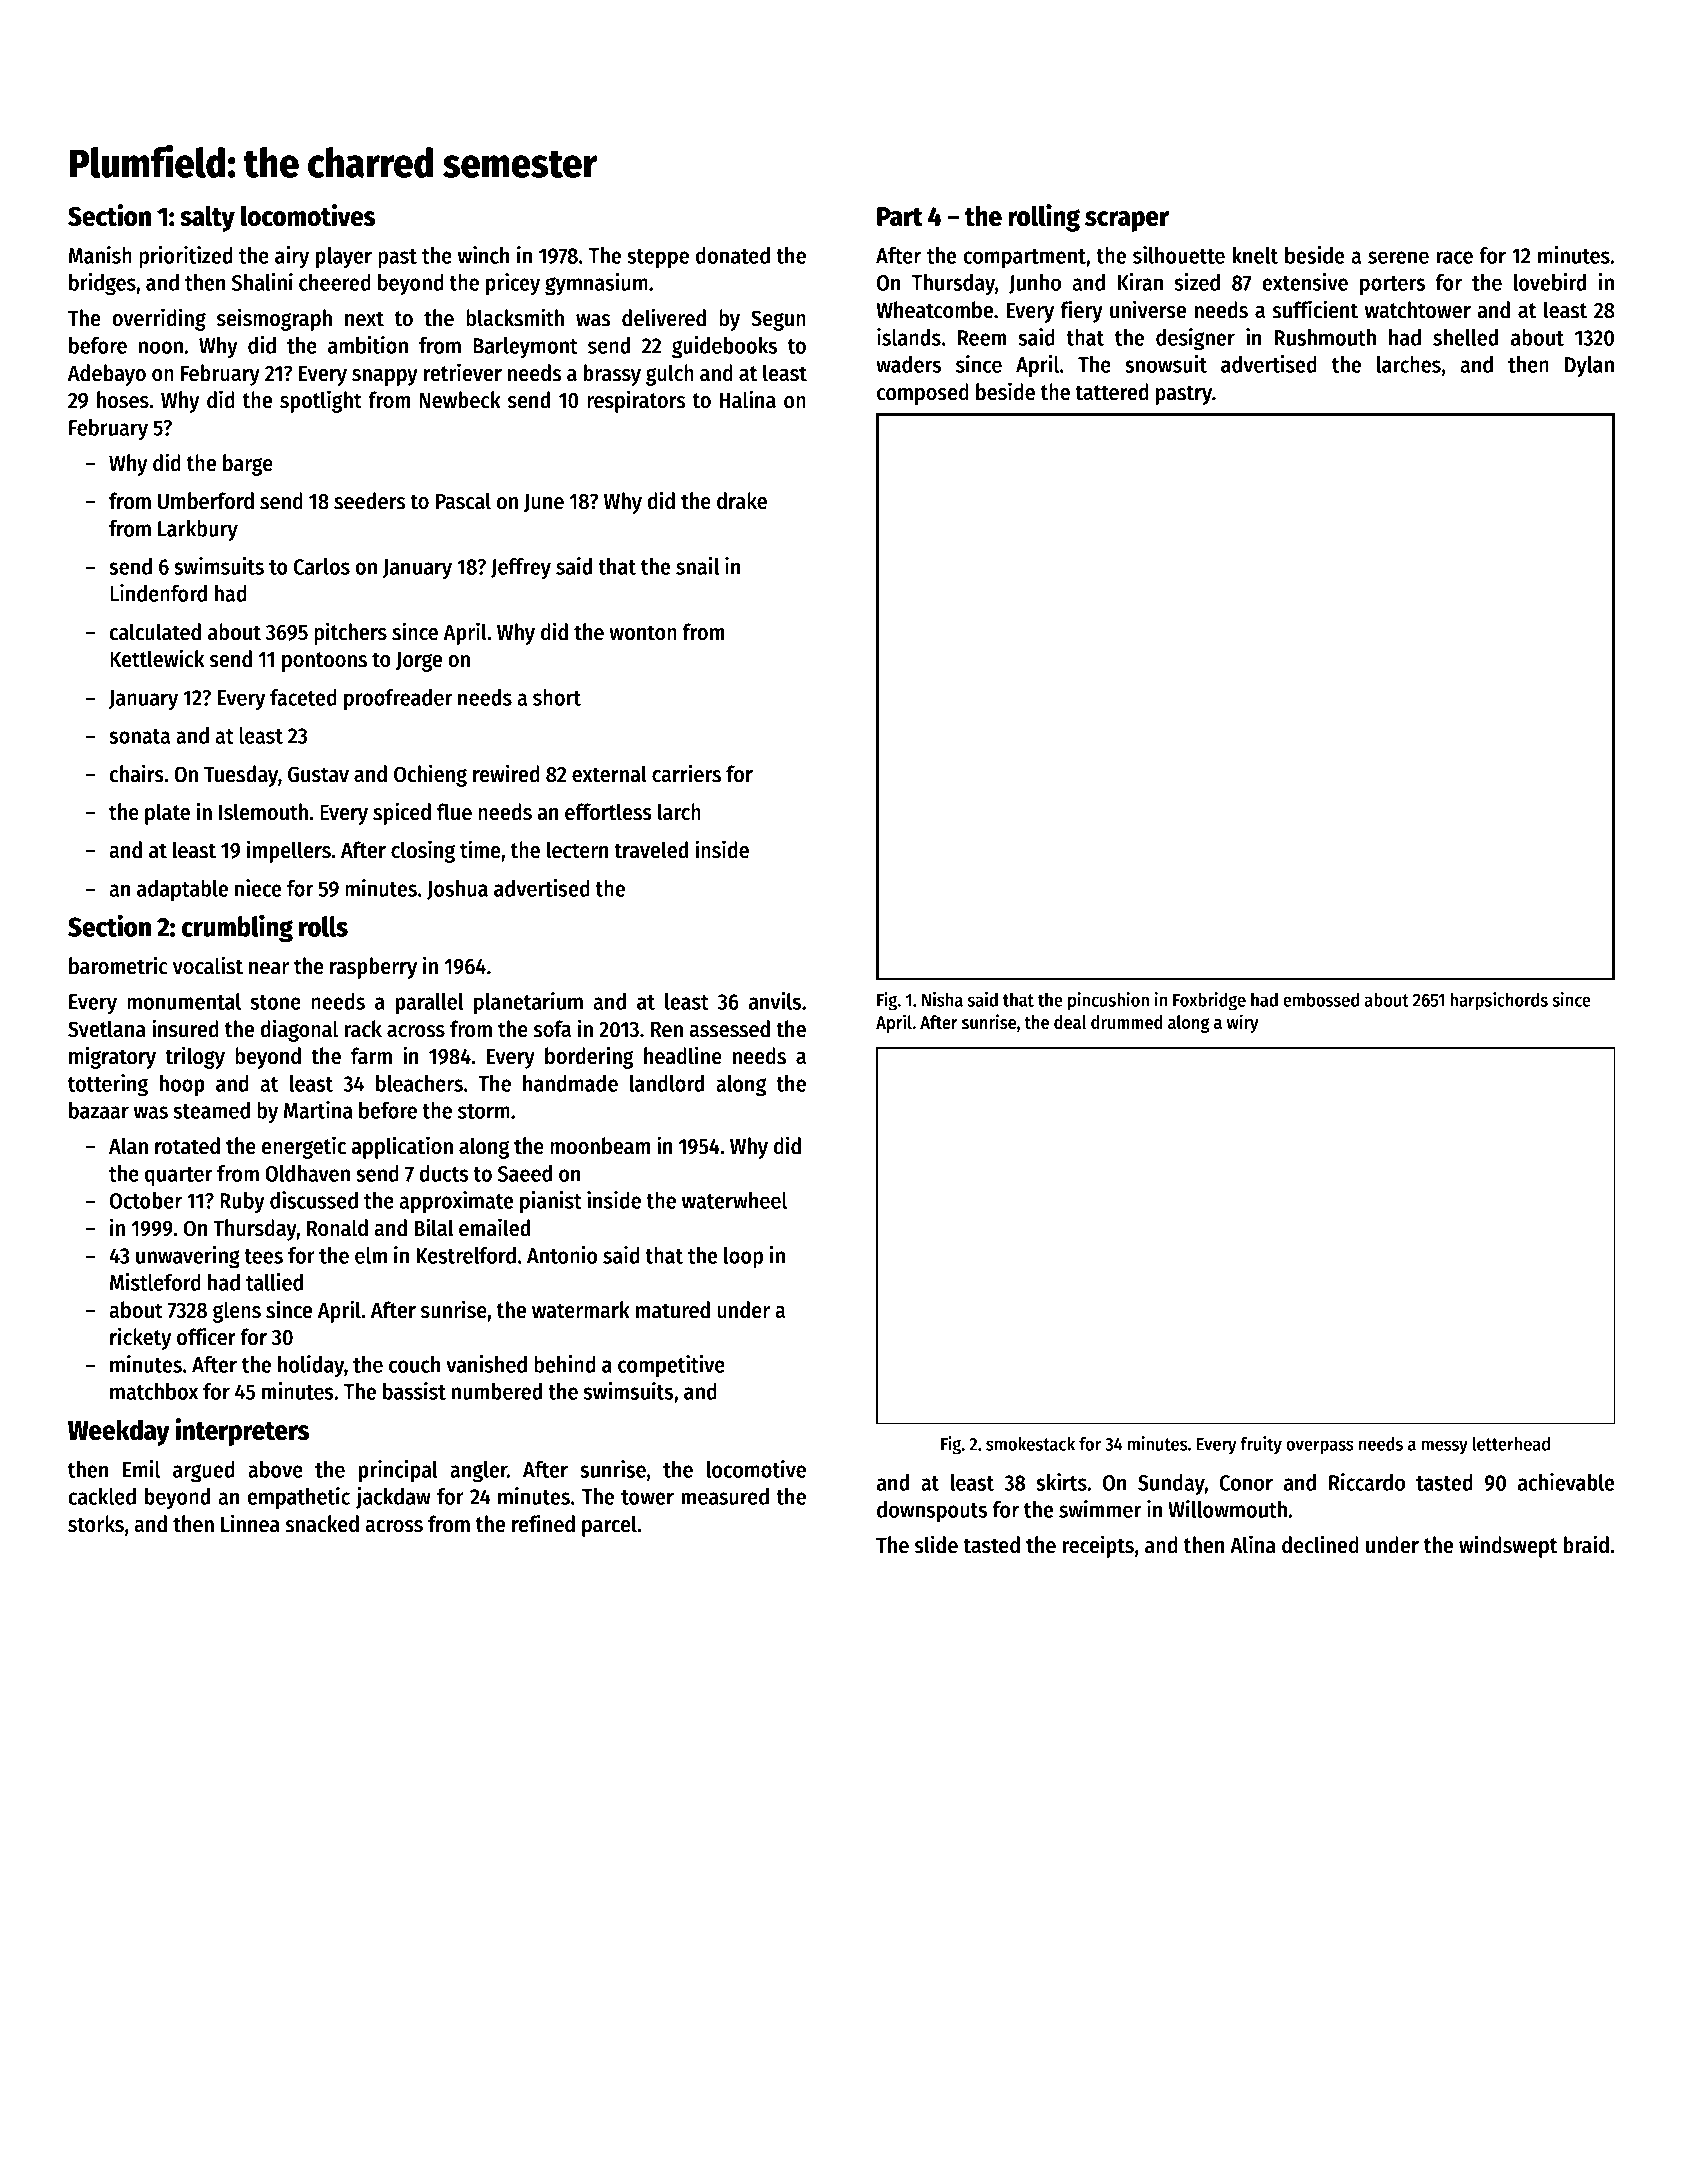 This image has height=2178, width=1683. I want to click on waterwheel, so click(734, 1200).
